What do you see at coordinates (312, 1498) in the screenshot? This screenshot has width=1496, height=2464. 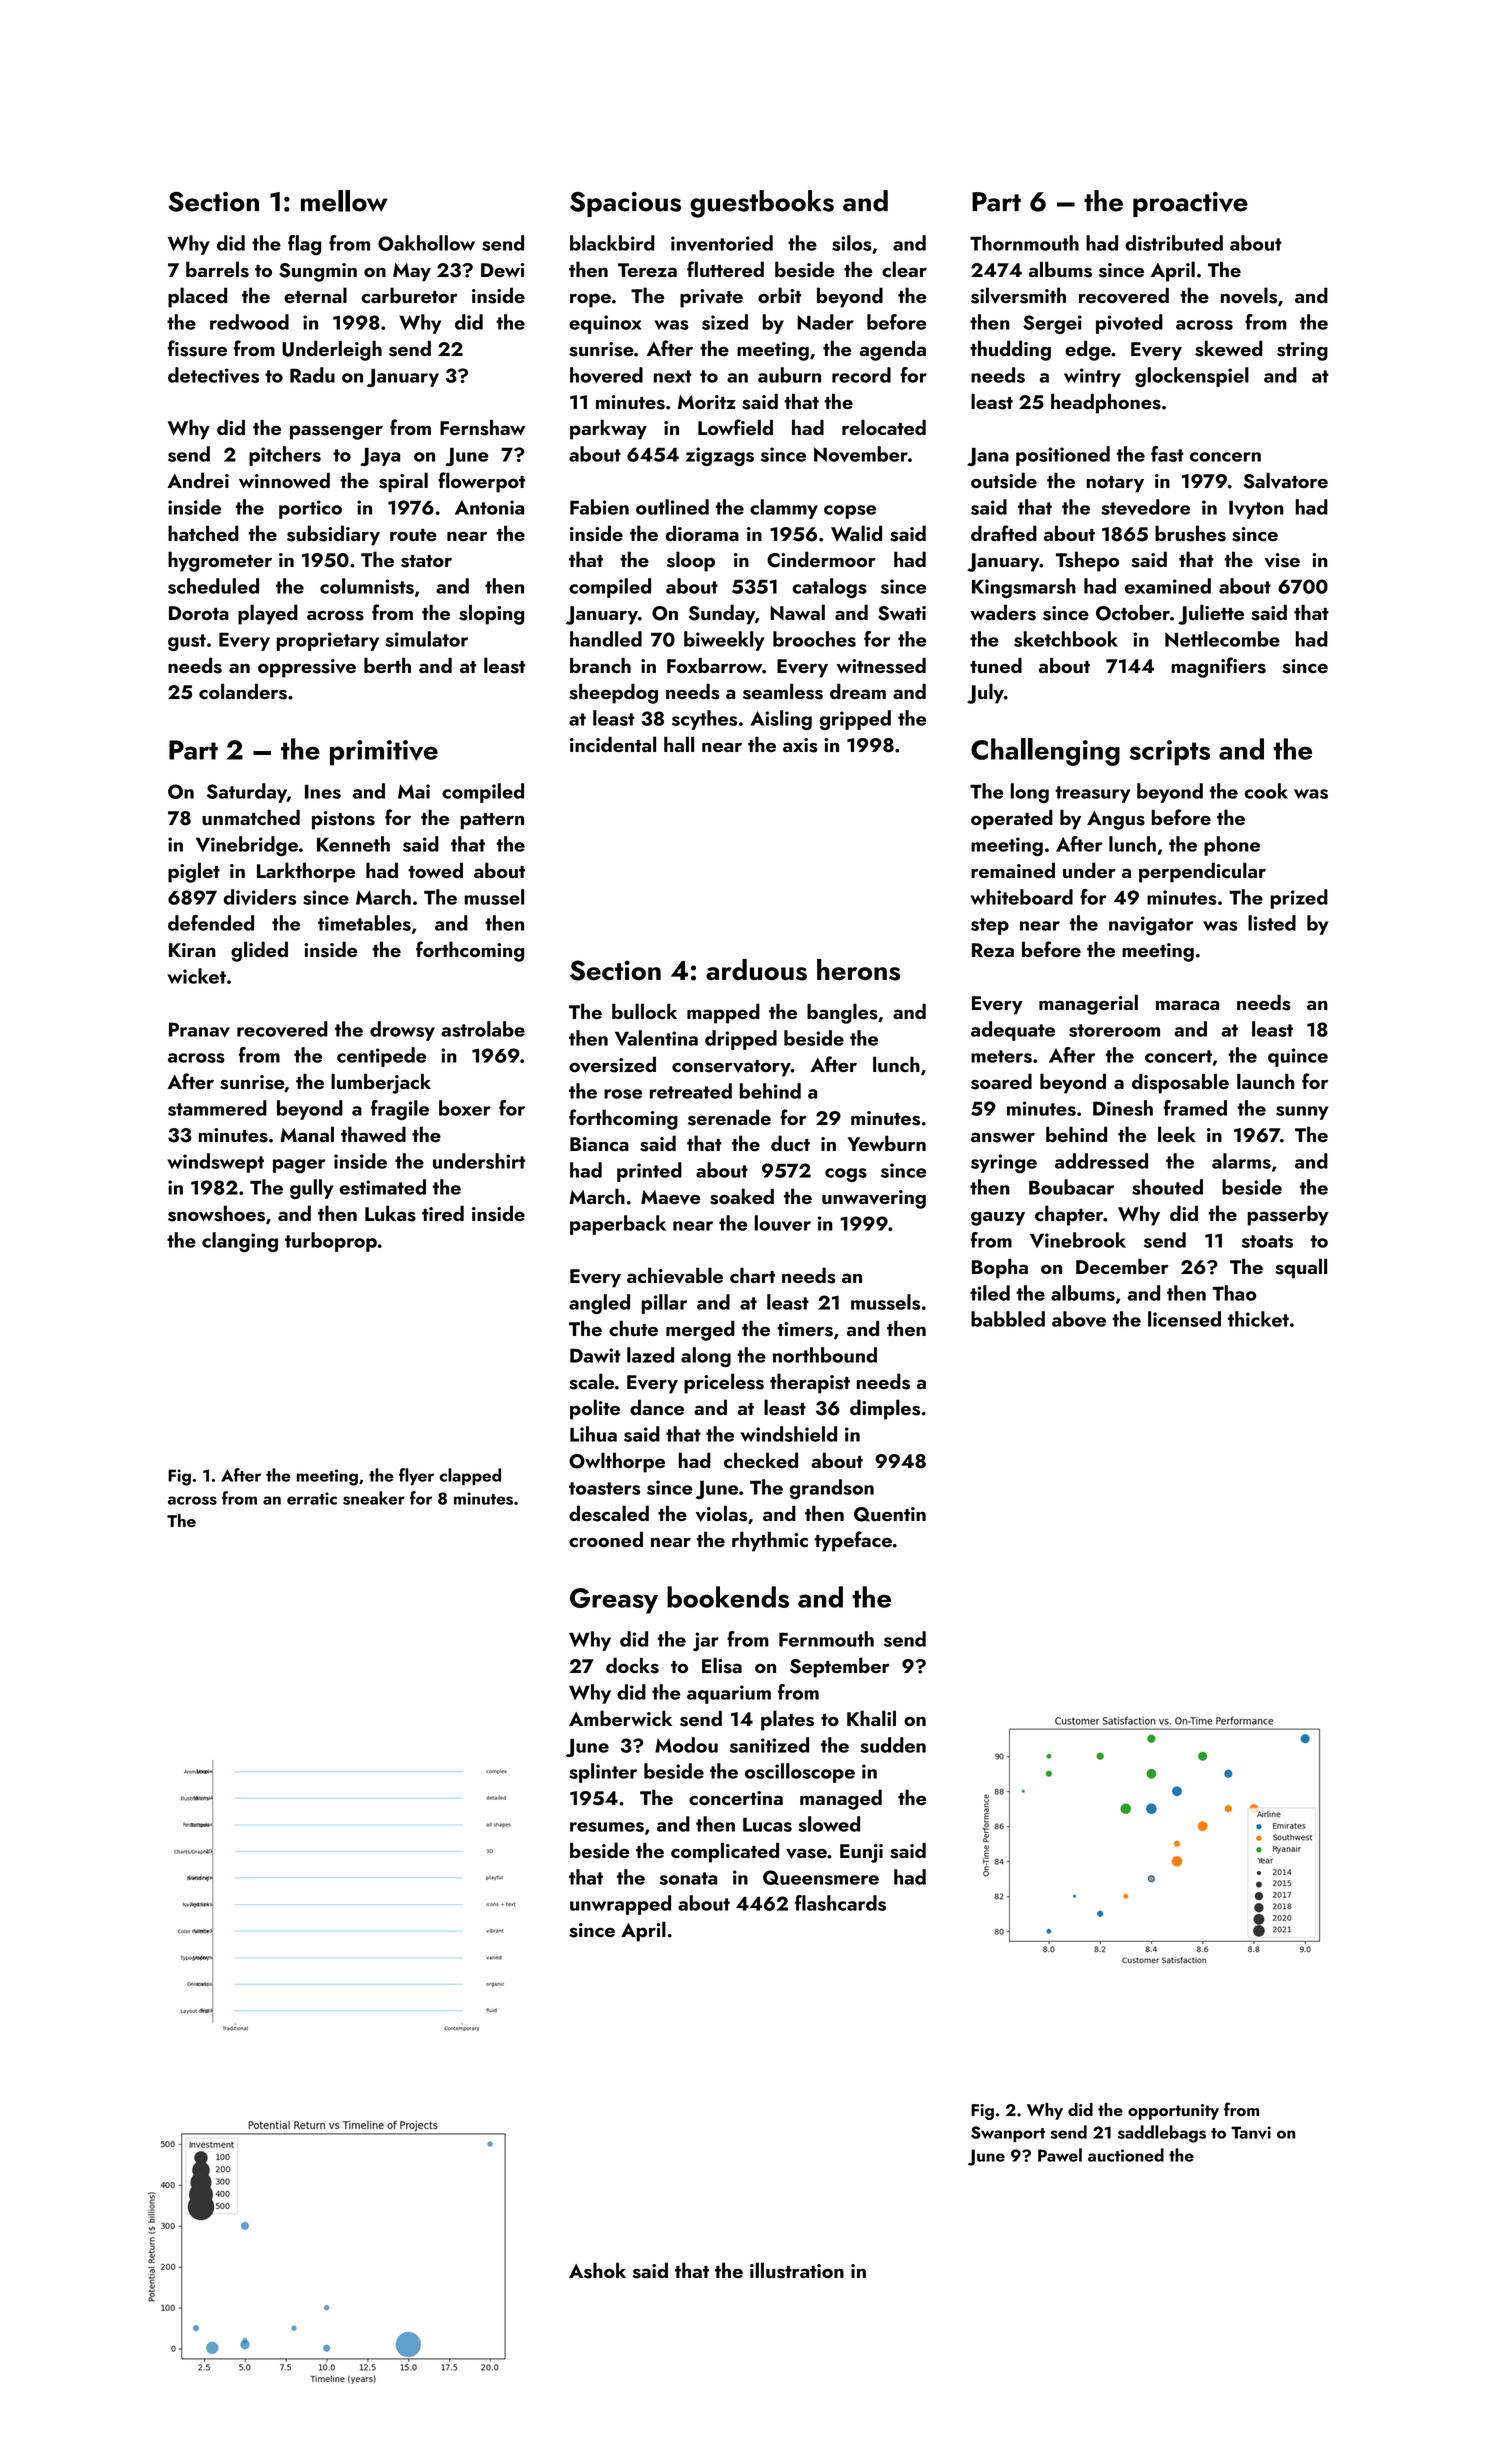 I see `erratic` at bounding box center [312, 1498].
